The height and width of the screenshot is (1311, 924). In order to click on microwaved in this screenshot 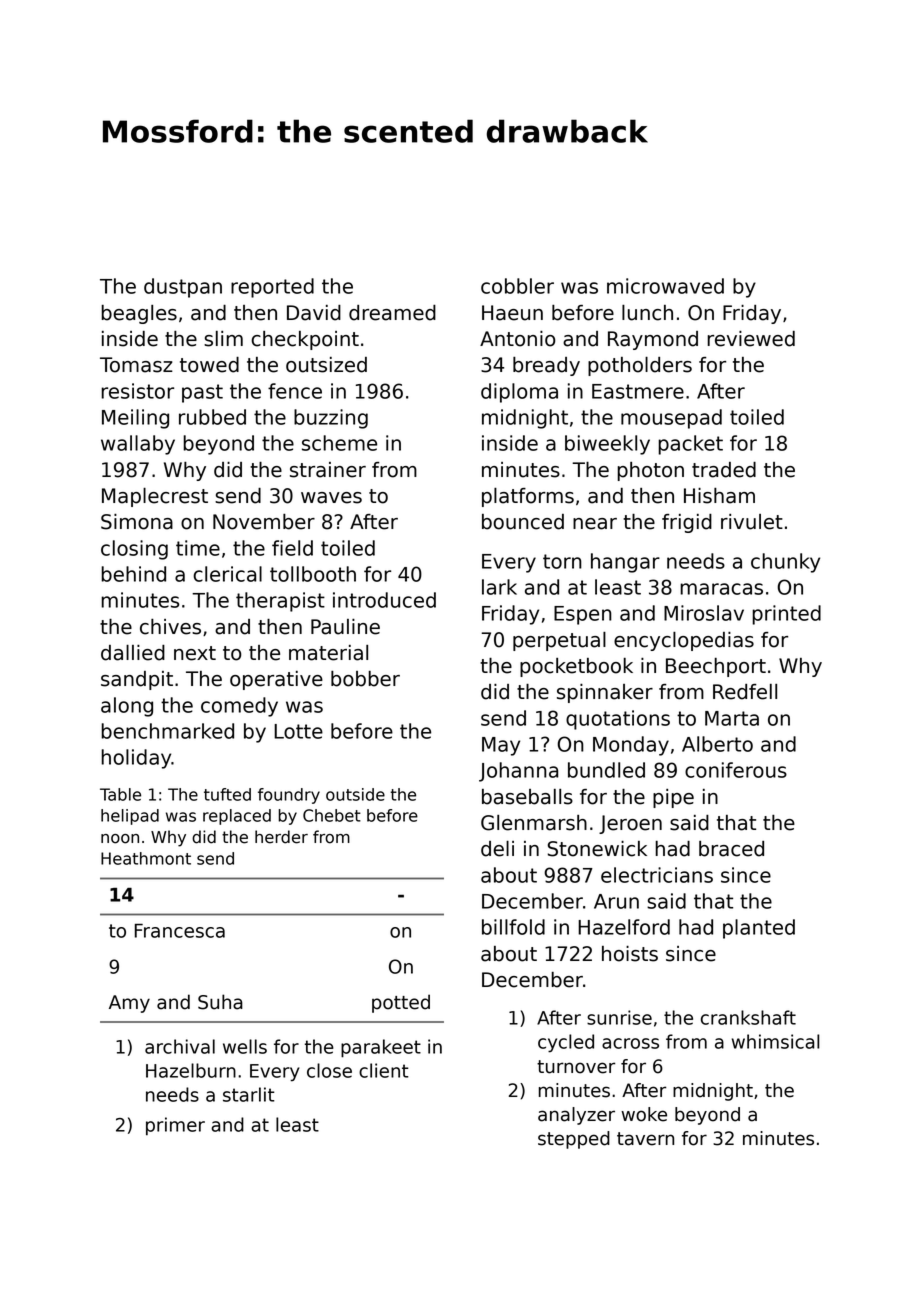, I will do `click(665, 286)`.
